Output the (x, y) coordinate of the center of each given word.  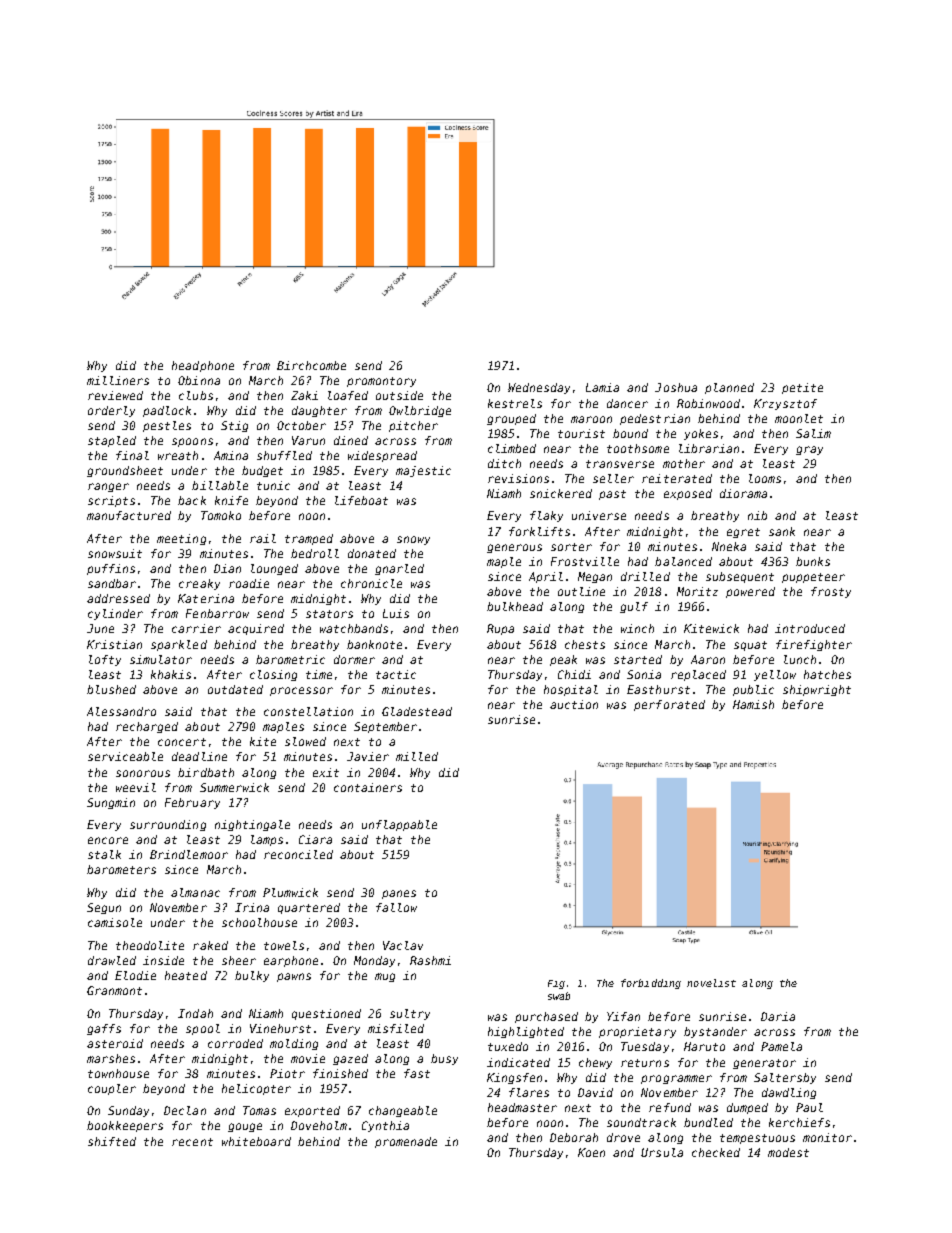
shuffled (284, 455)
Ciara (315, 839)
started (638, 659)
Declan (185, 1110)
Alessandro (121, 711)
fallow (396, 907)
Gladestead (417, 711)
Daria (778, 1016)
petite (802, 388)
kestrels (515, 403)
